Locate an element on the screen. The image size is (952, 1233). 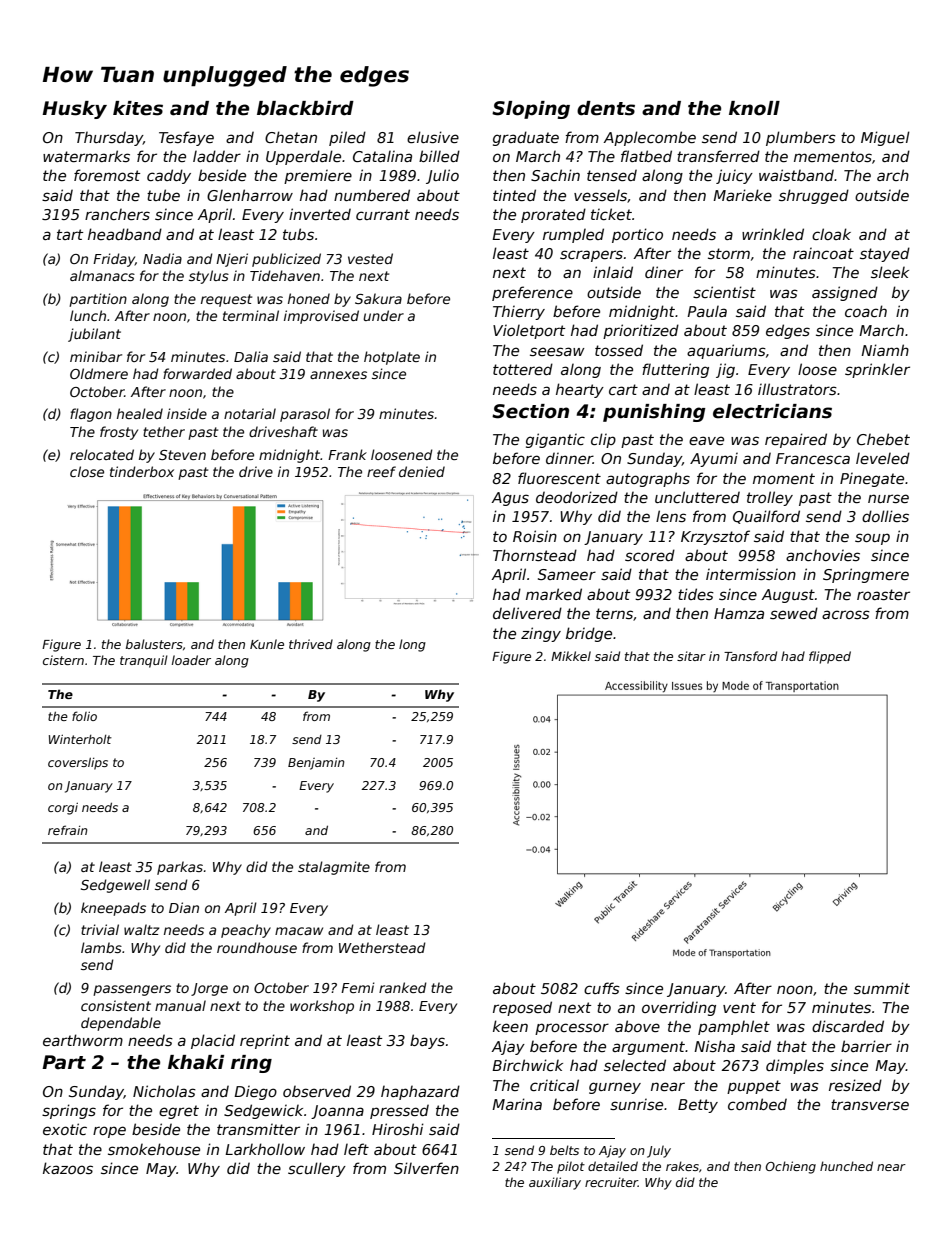
observed is located at coordinates (317, 1091).
